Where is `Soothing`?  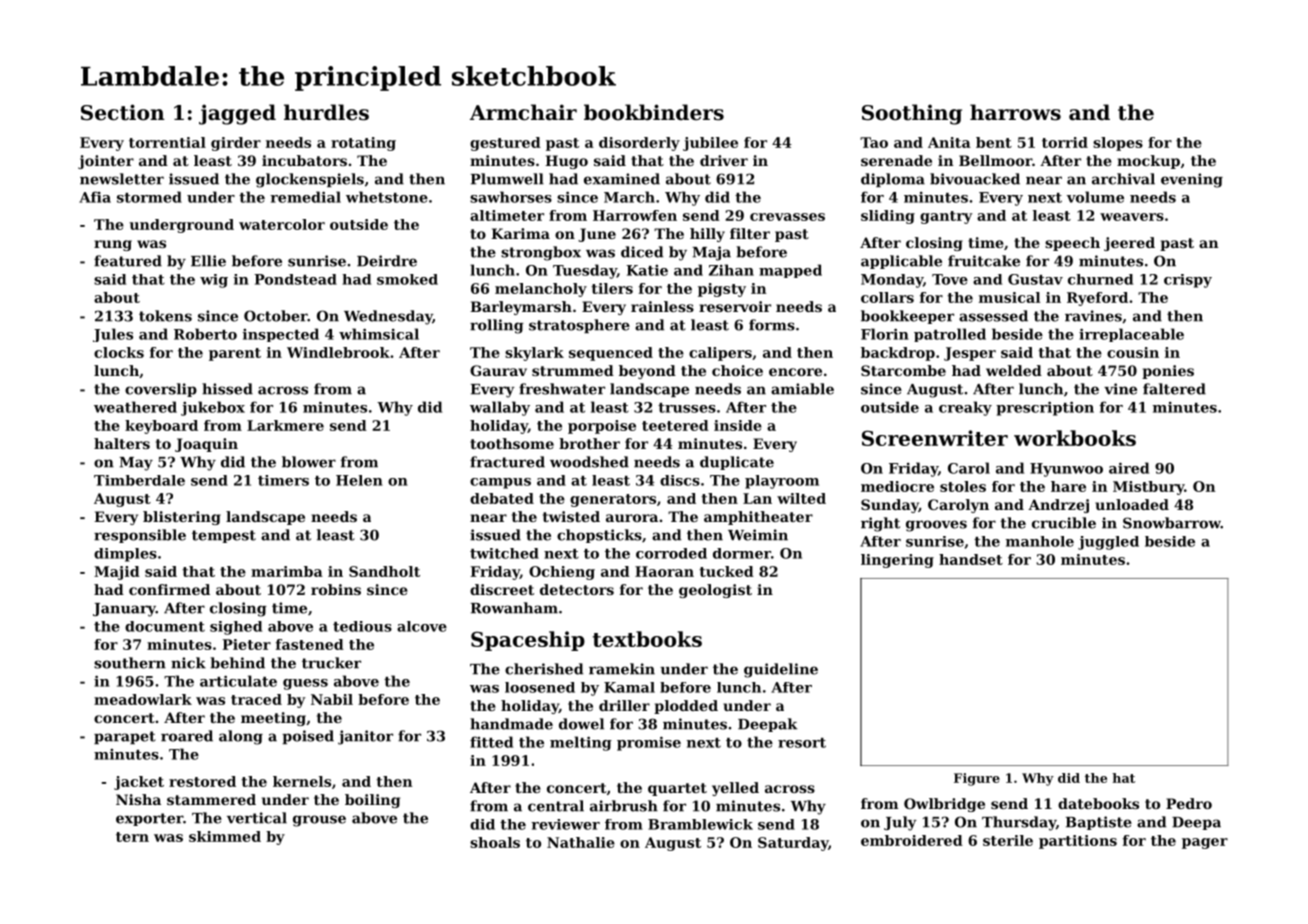 Soothing is located at coordinates (912, 114).
